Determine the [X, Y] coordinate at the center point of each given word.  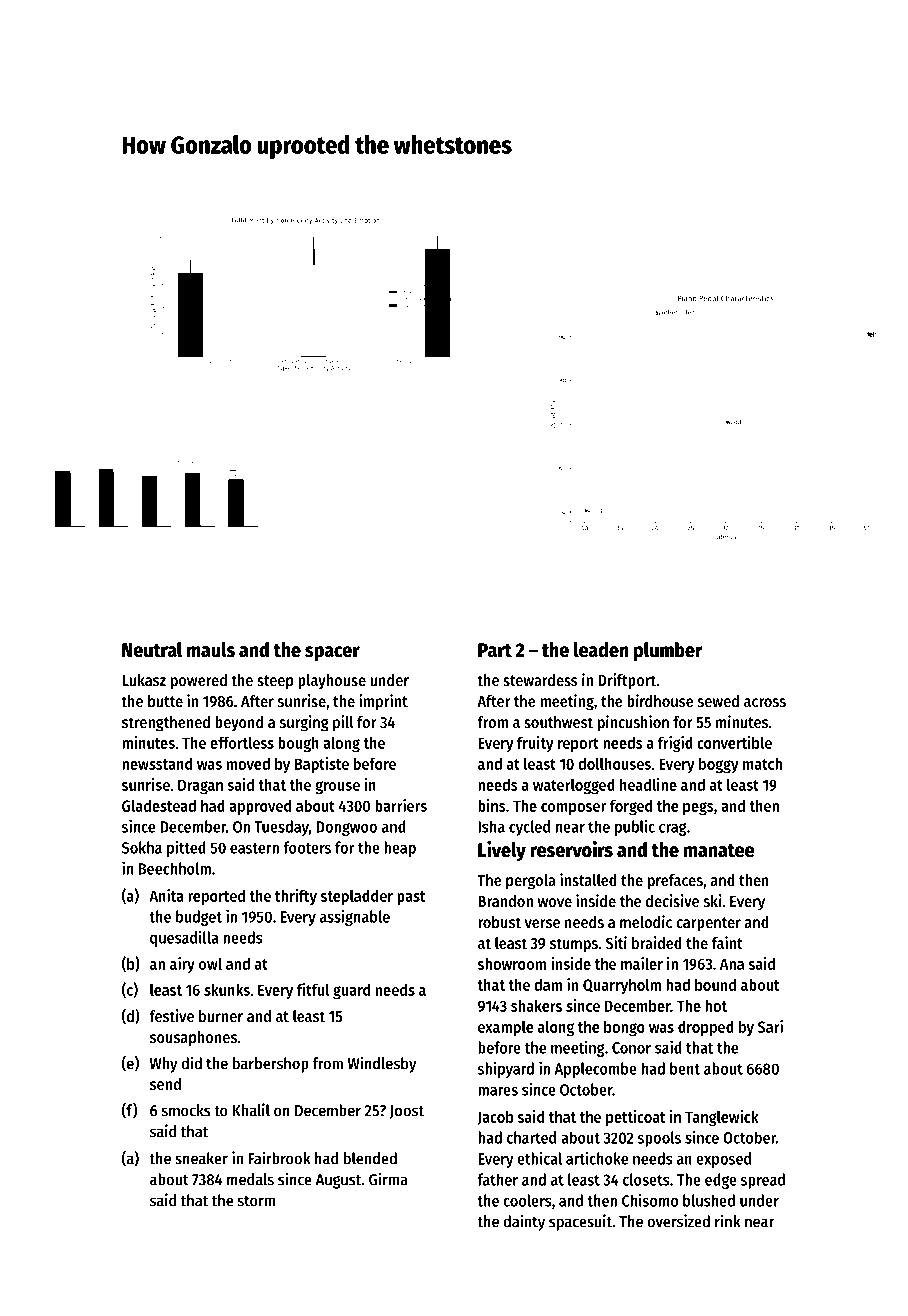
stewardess [540, 680]
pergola [530, 882]
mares [498, 1091]
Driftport [627, 681]
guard [351, 991]
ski [713, 900]
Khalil [251, 1110]
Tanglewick [722, 1118]
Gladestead [159, 805]
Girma [388, 1179]
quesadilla [184, 939]
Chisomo [650, 1200]
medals [250, 1179]
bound [715, 984]
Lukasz [144, 680]
